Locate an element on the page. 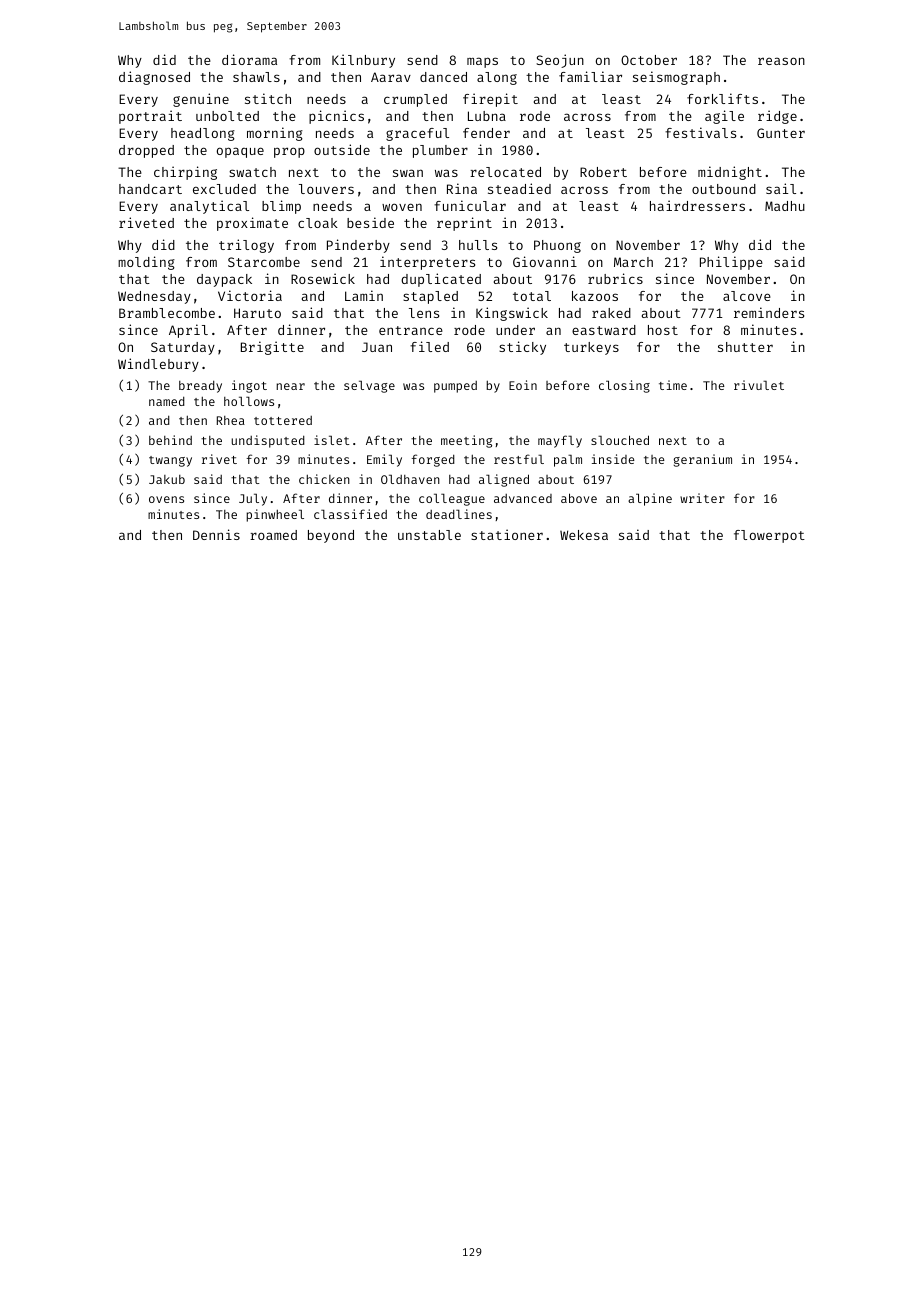 The image size is (924, 1308). handcart is located at coordinates (150, 189).
